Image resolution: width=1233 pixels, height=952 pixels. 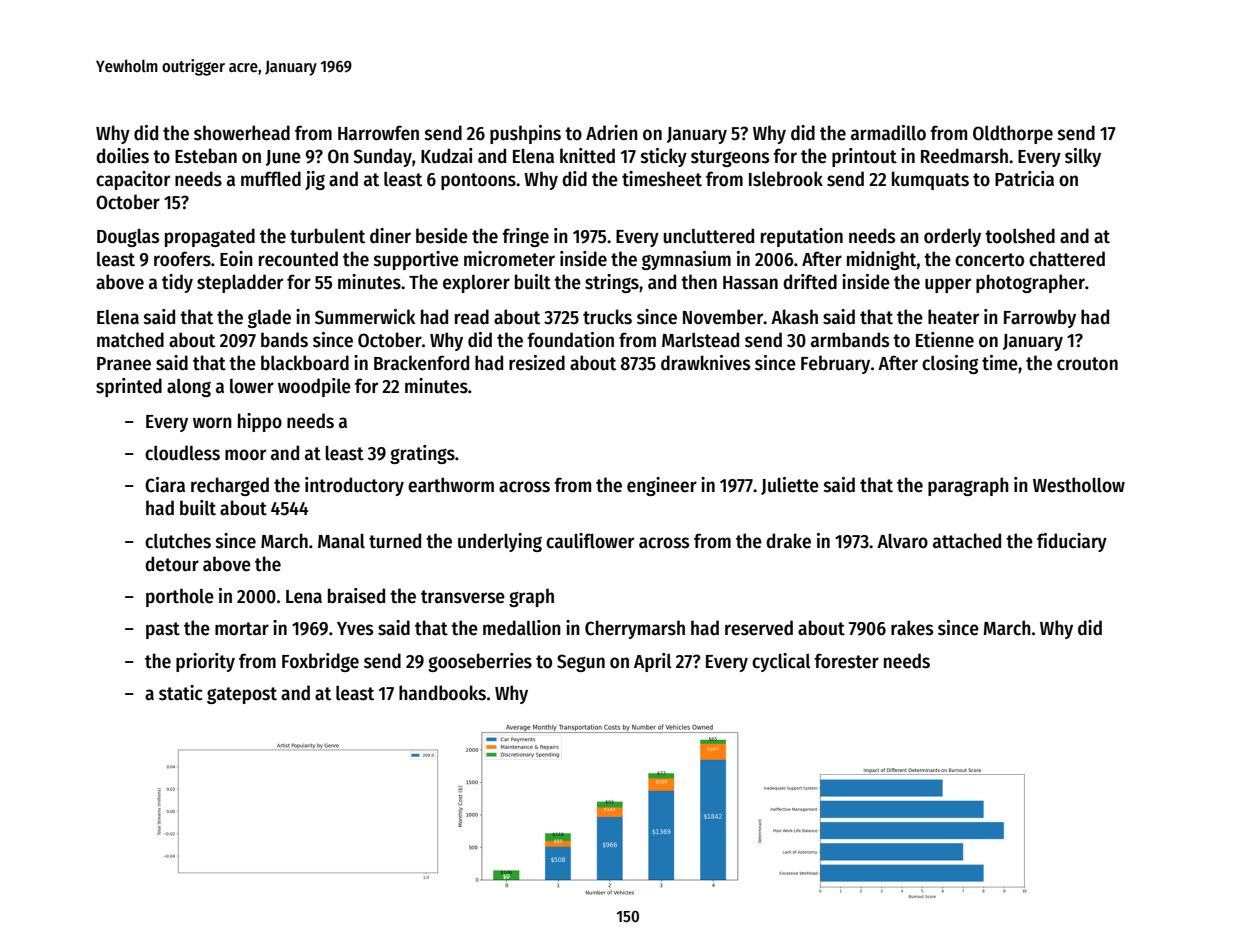 I want to click on toolshed, so click(x=1020, y=236).
